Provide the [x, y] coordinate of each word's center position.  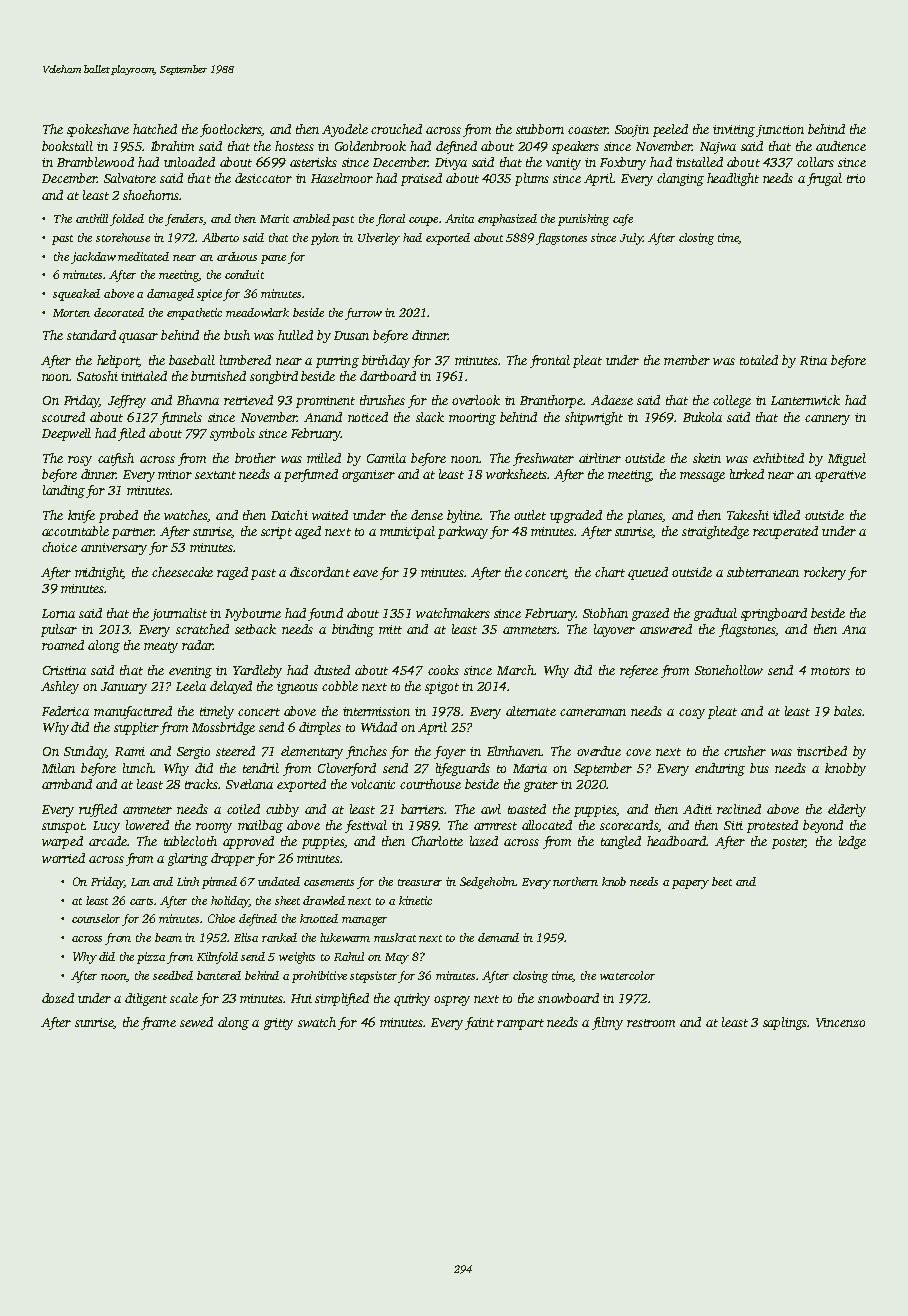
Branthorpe [551, 401]
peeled [670, 130]
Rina [813, 360]
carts [142, 901]
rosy [80, 461]
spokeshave [98, 130]
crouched [396, 129]
